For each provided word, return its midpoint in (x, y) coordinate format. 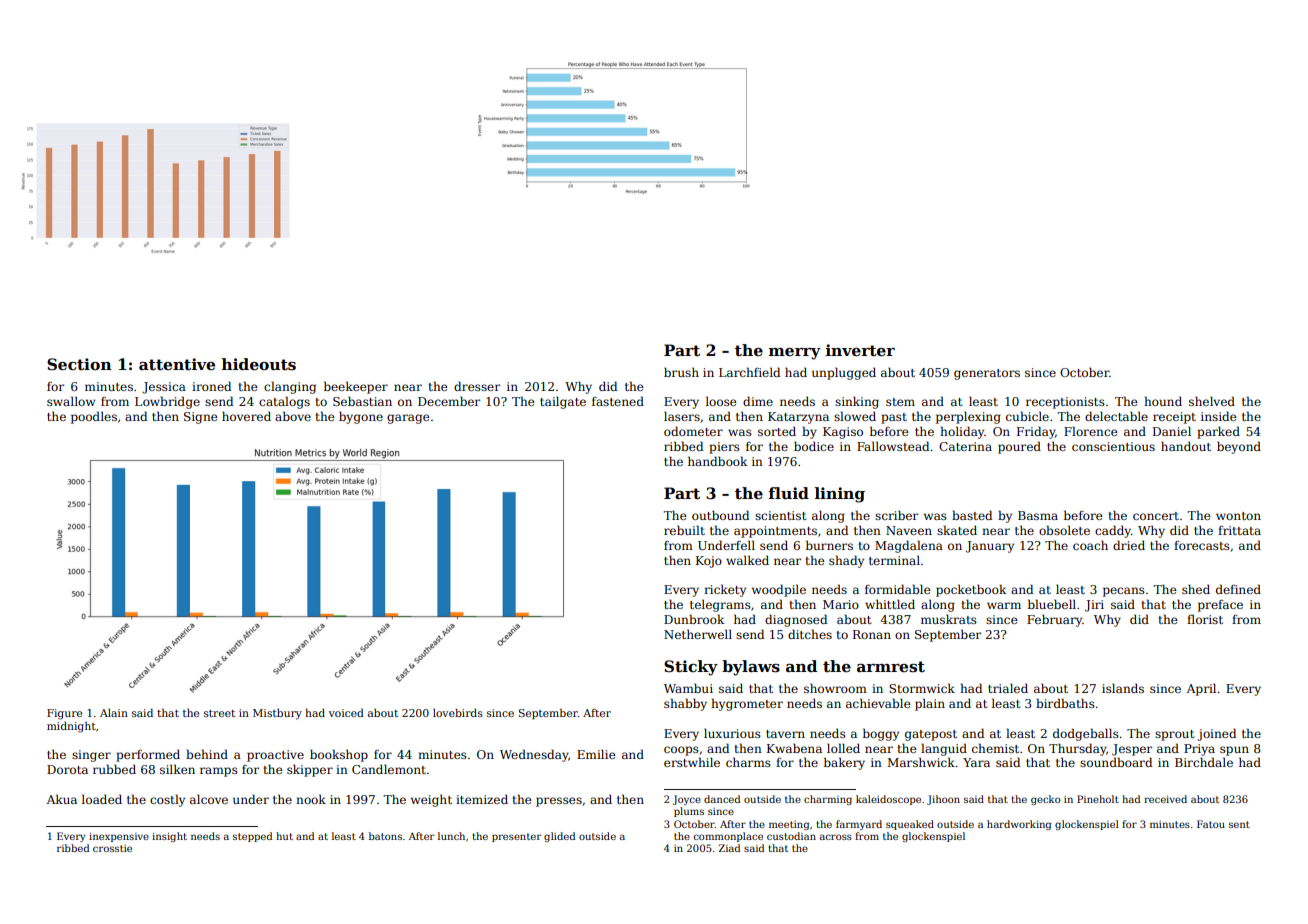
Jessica (164, 388)
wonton (1238, 516)
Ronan (872, 634)
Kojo (709, 562)
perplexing (968, 417)
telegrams (720, 605)
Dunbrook (694, 619)
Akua (61, 799)
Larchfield (749, 372)
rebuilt (684, 530)
